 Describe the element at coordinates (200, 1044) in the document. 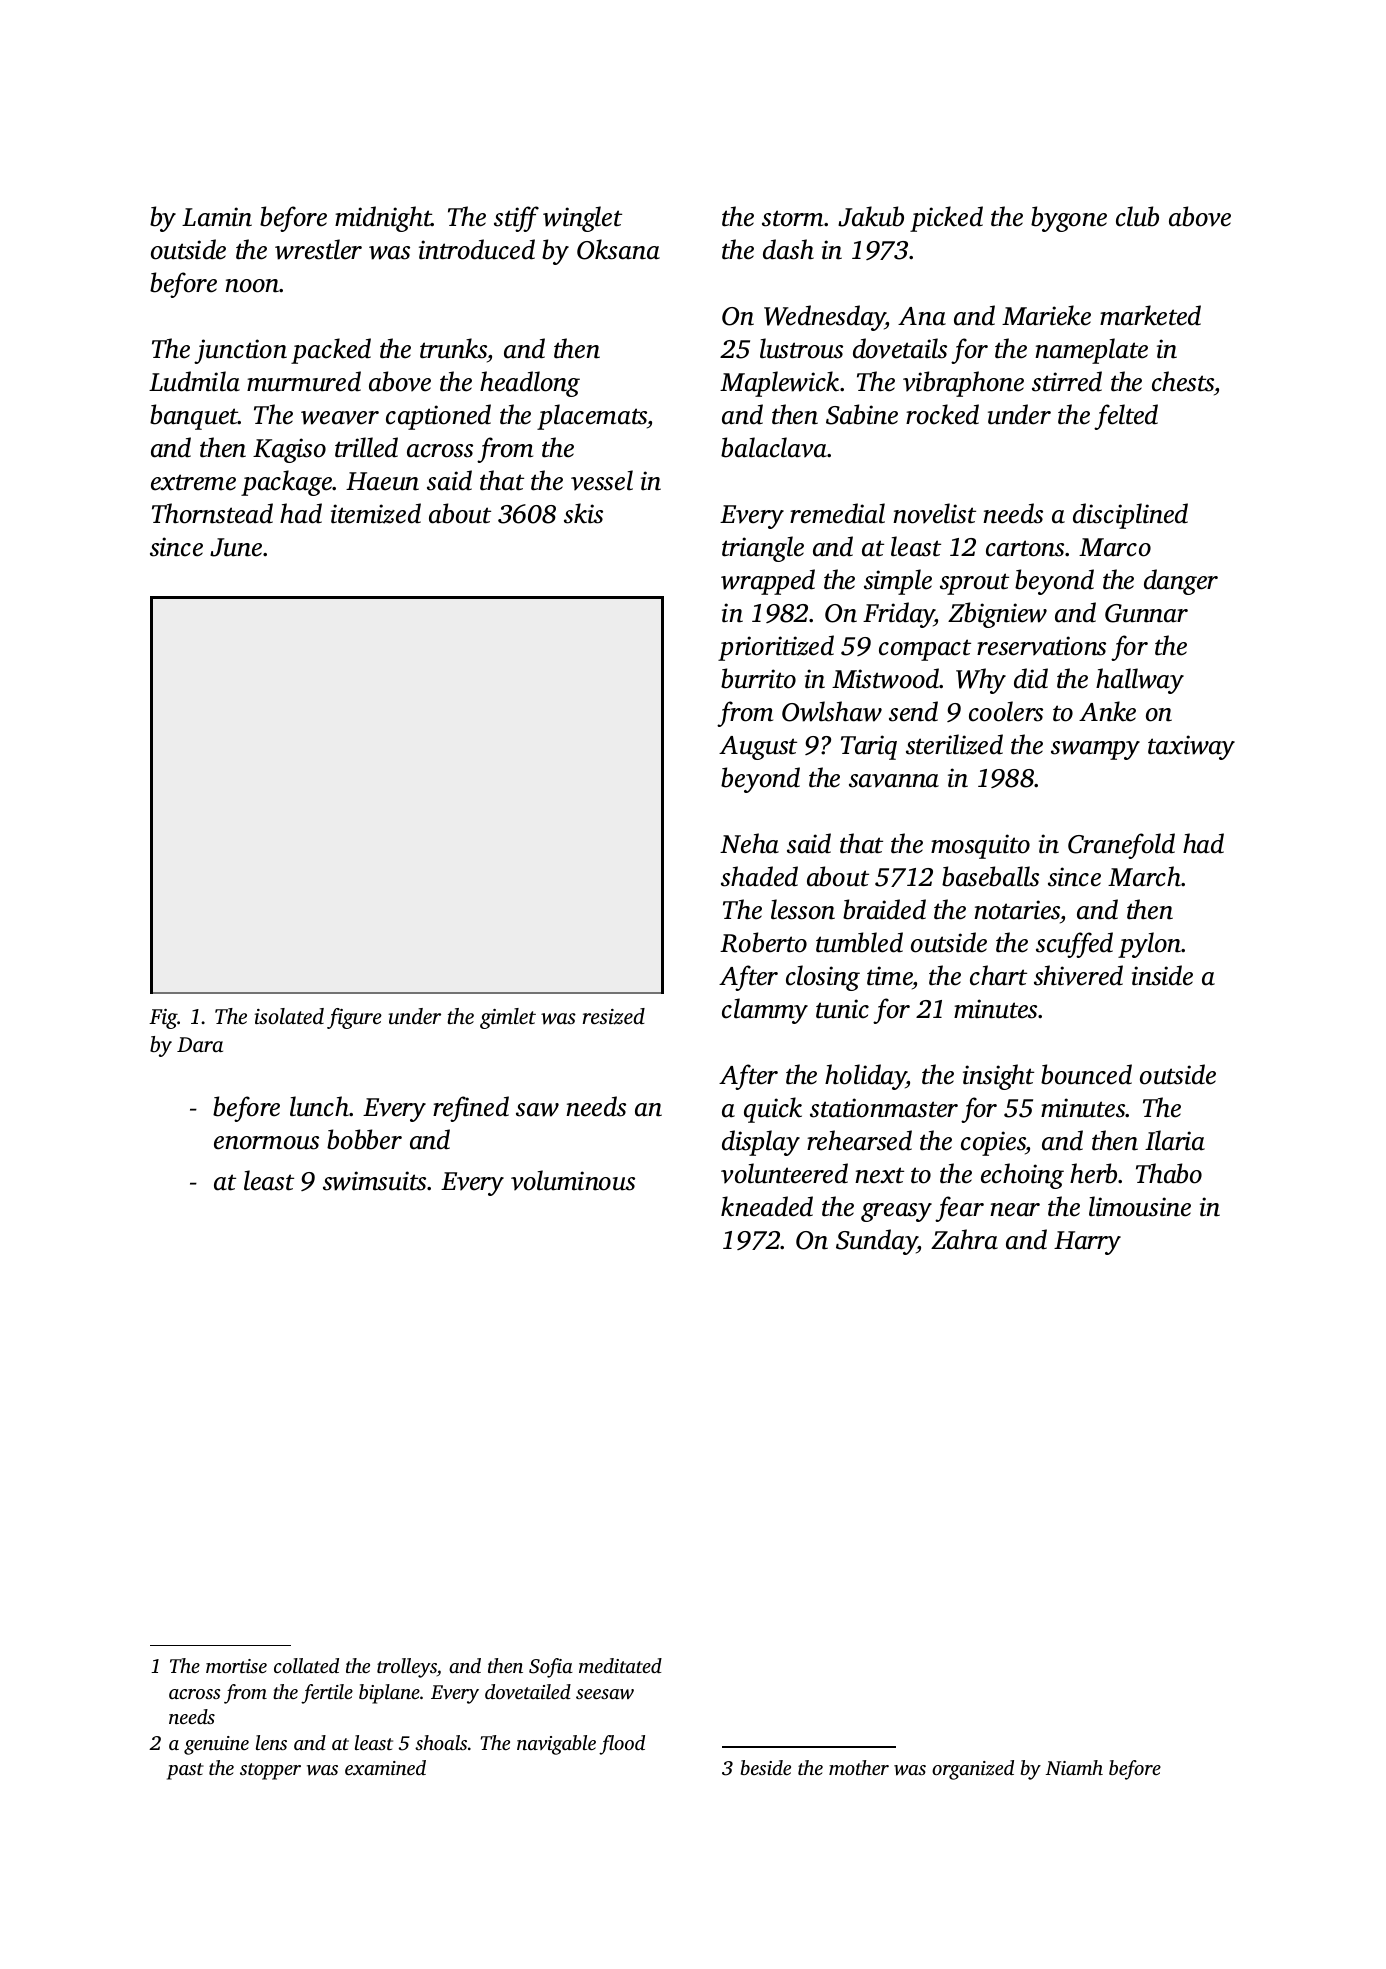

I see `Dara` at that location.
